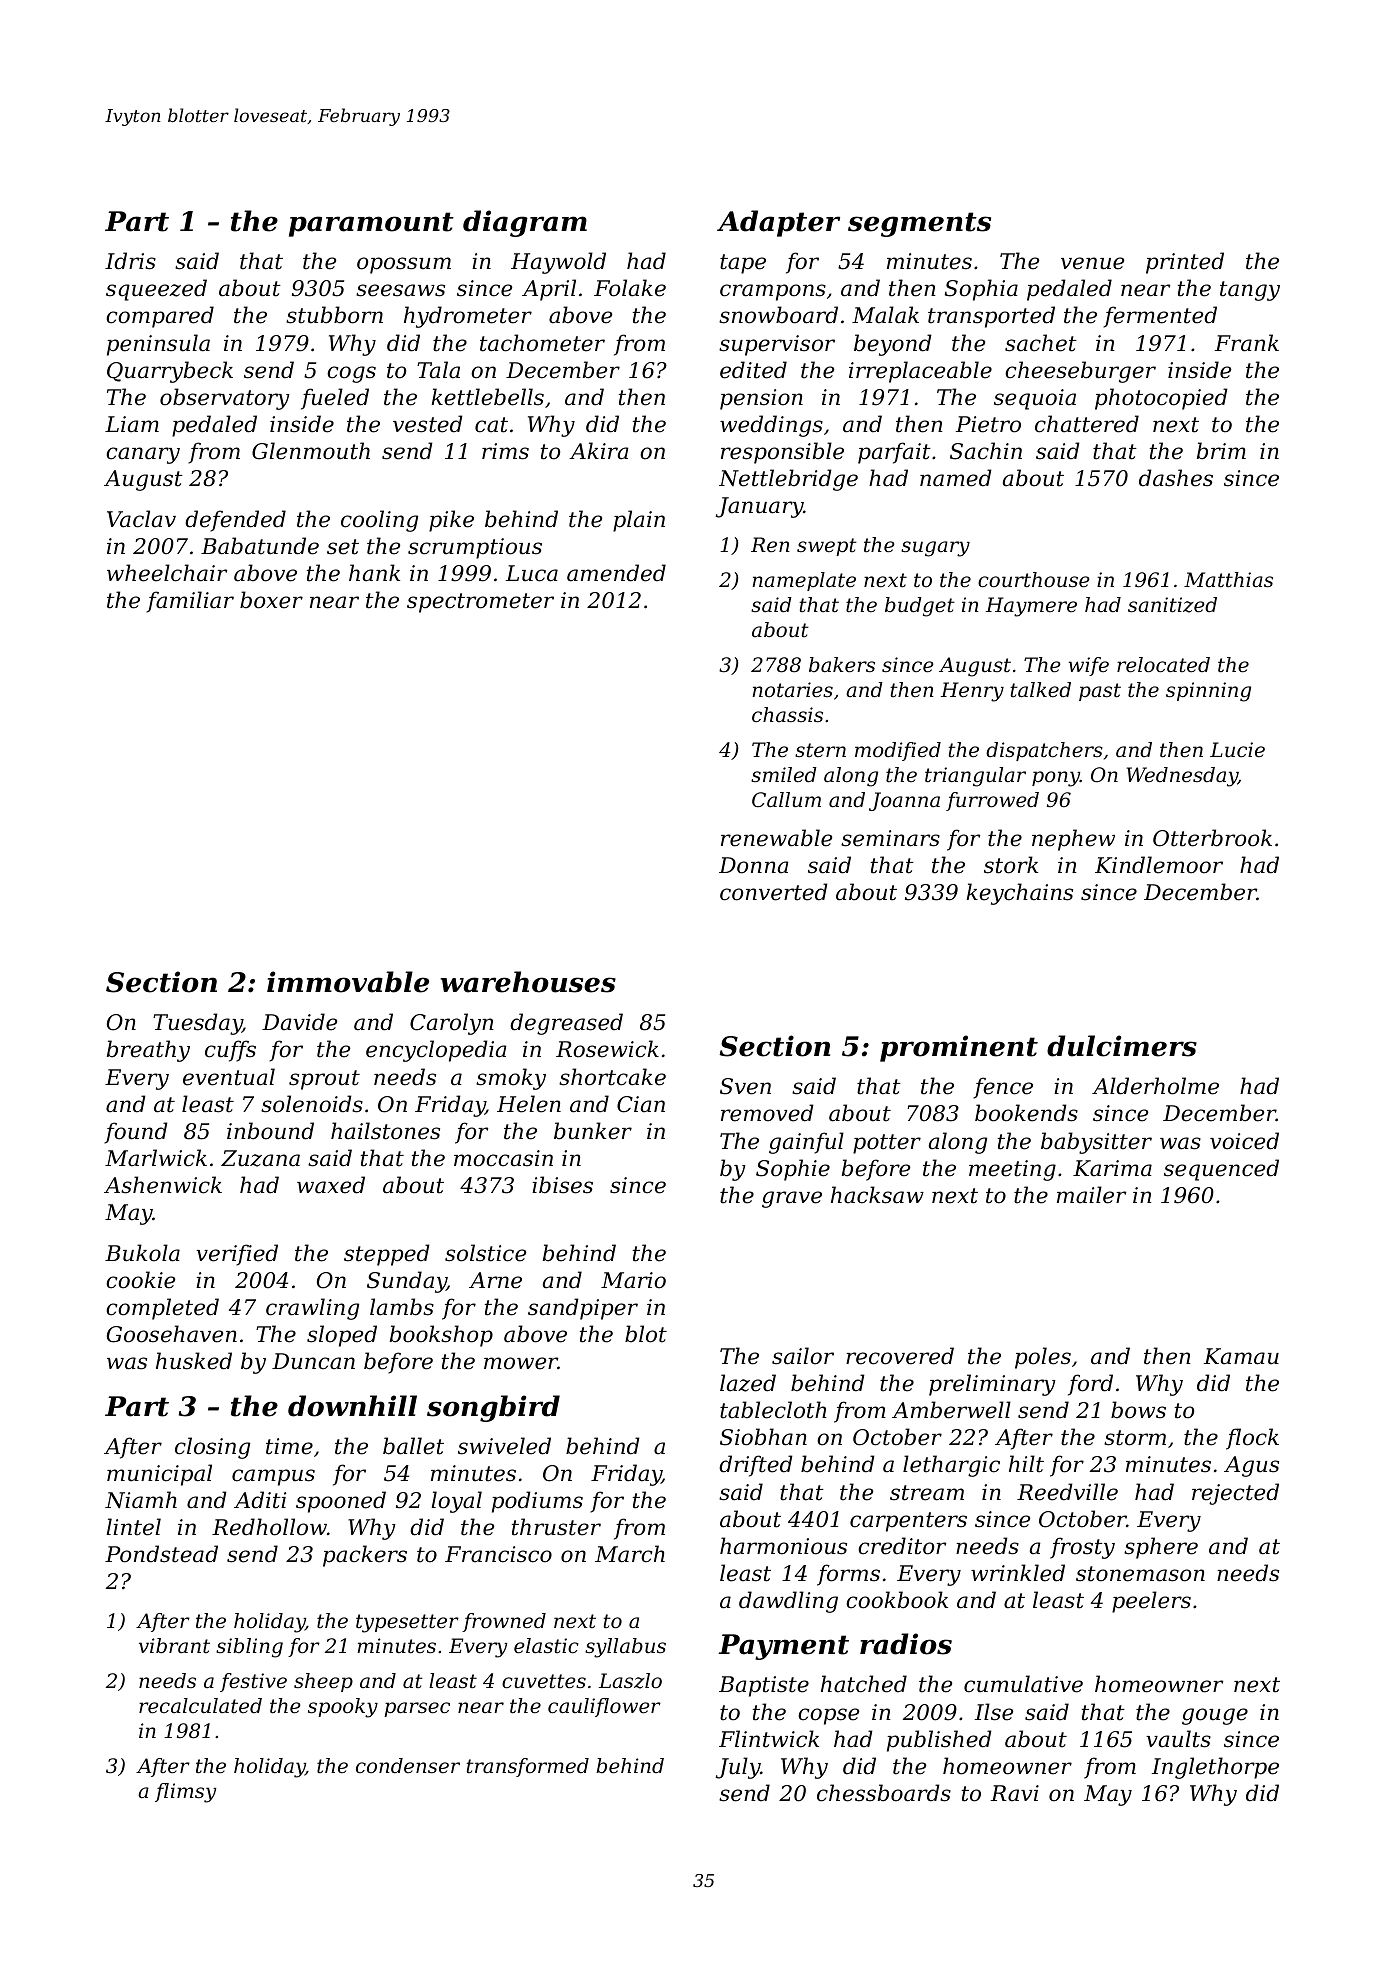 The image size is (1386, 1969). I want to click on warehouses, so click(528, 982).
